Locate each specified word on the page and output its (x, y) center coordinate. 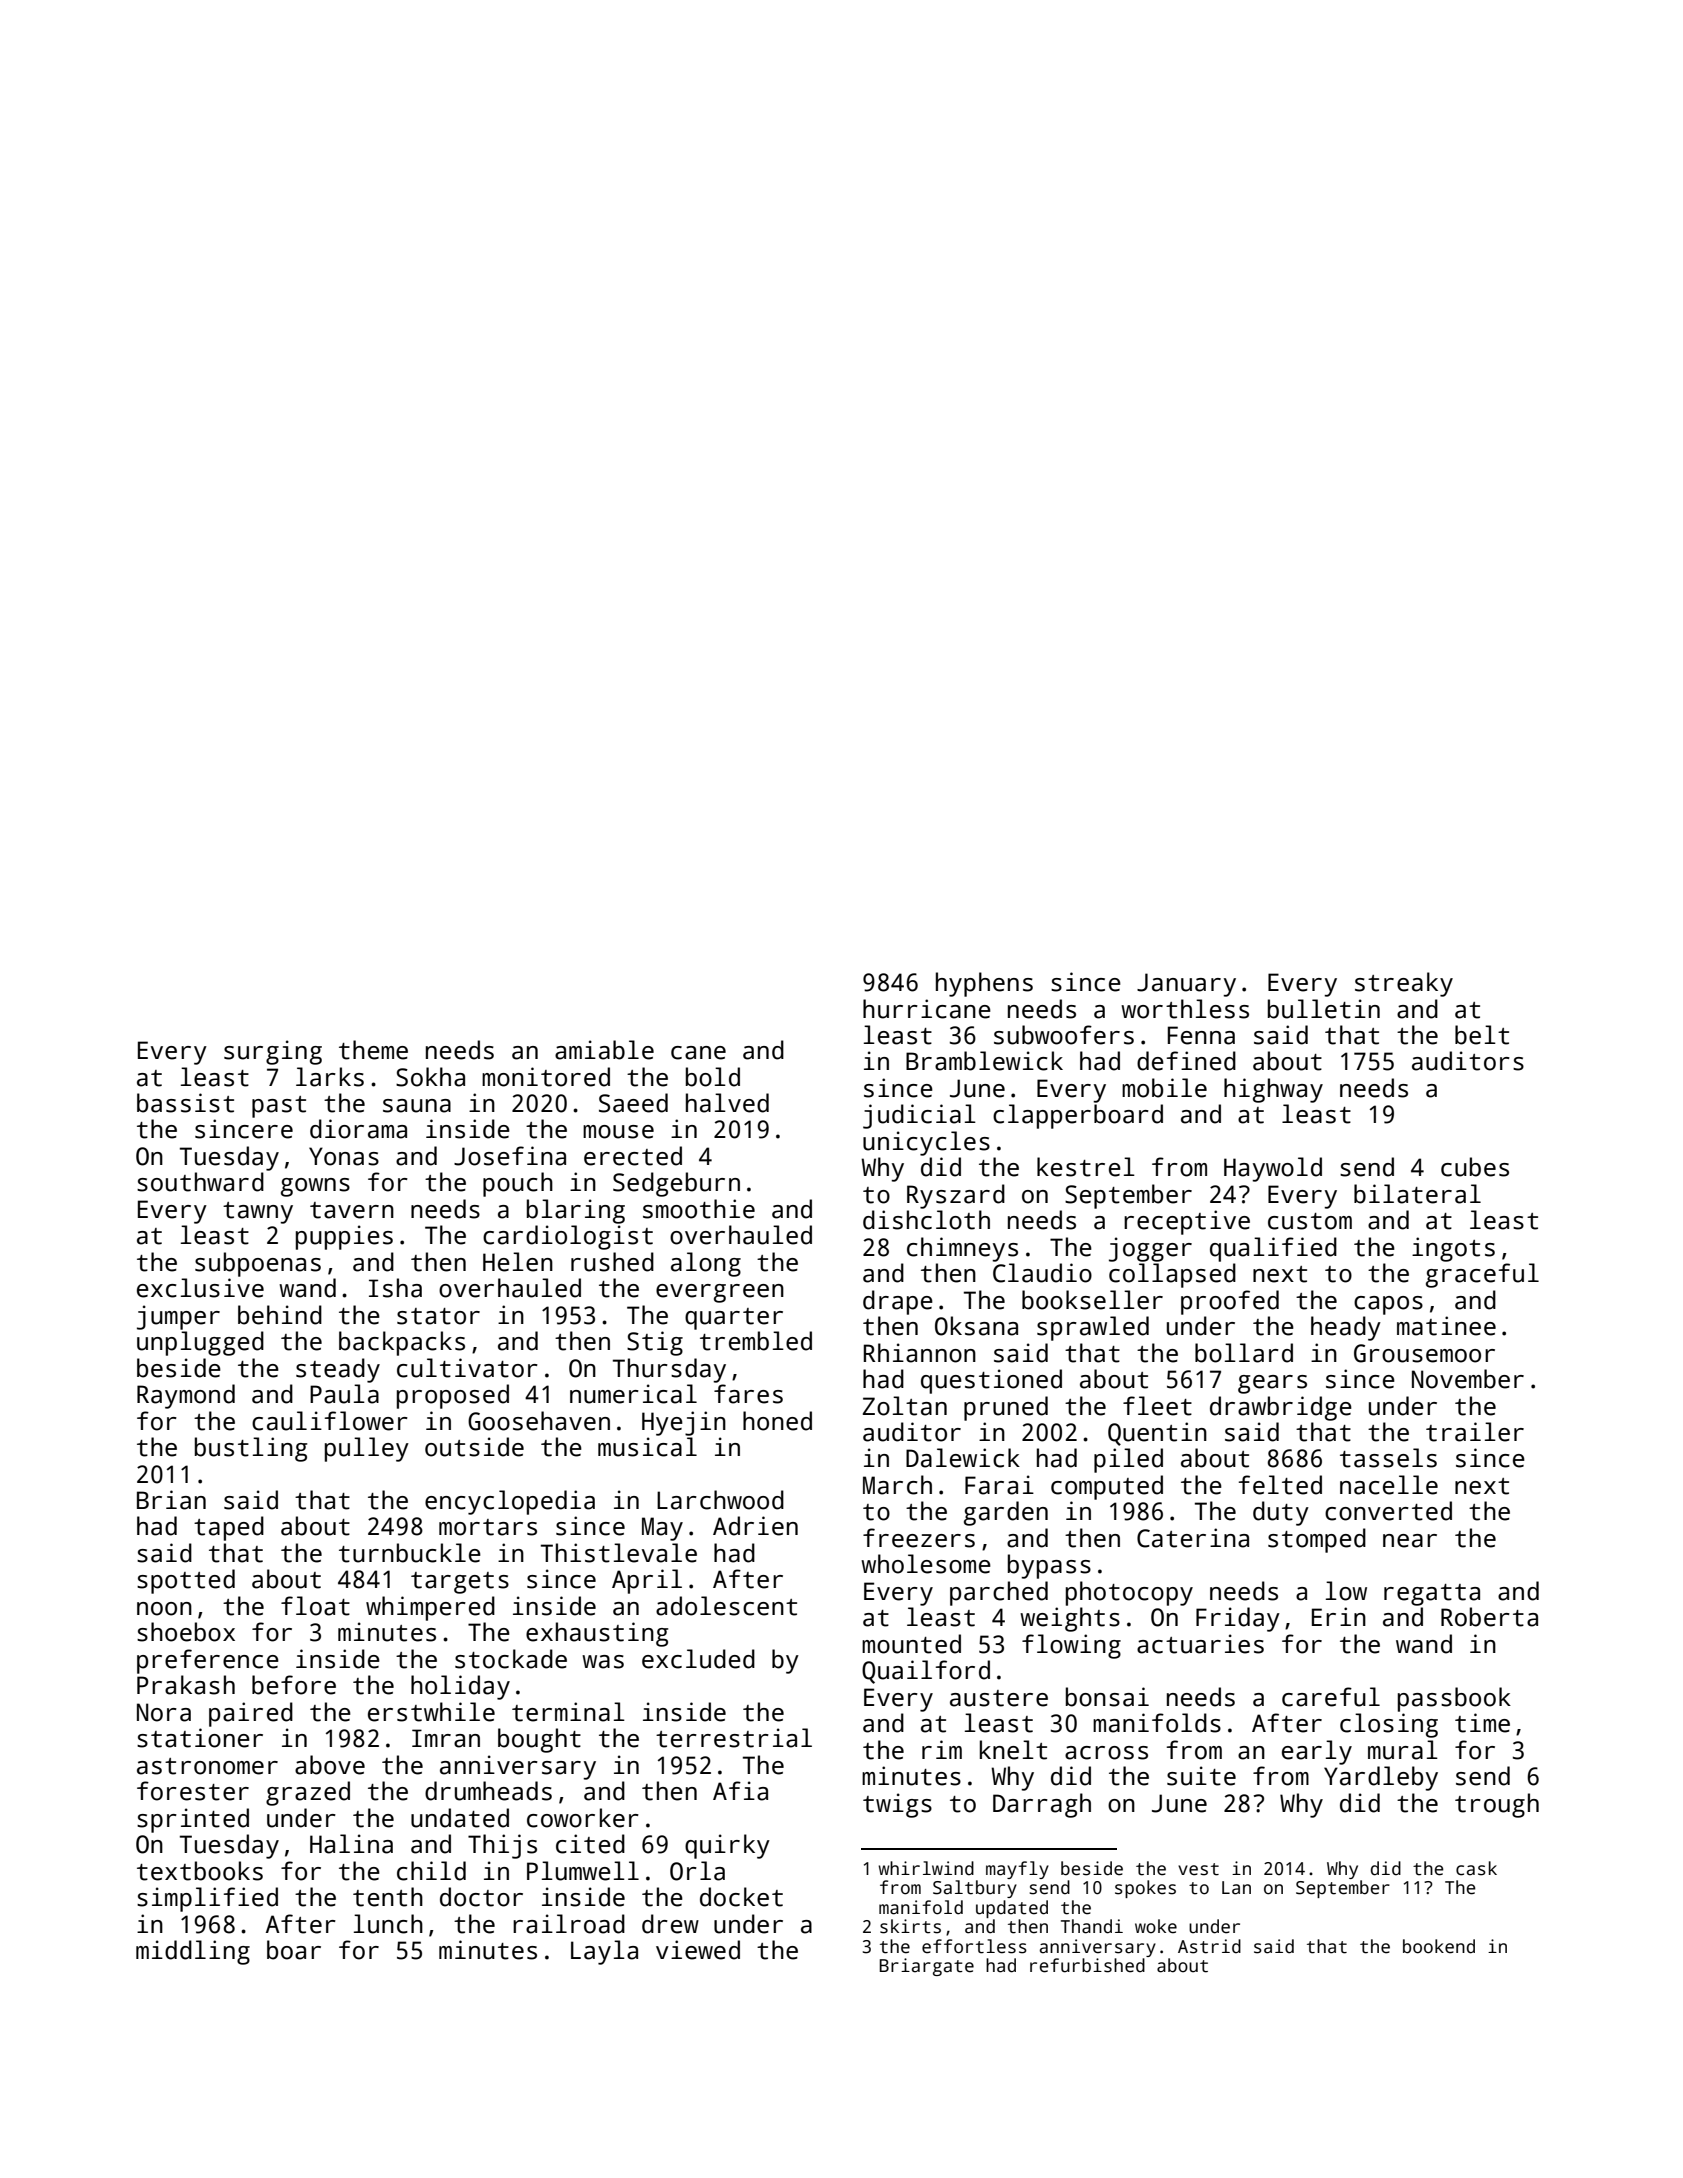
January (1186, 985)
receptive (1187, 1222)
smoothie (699, 1209)
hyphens (984, 984)
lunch (388, 1924)
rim (942, 1749)
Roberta (1489, 1617)
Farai (999, 1485)
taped (229, 1528)
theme (373, 1050)
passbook (1454, 1699)
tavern (352, 1210)
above (330, 1765)
